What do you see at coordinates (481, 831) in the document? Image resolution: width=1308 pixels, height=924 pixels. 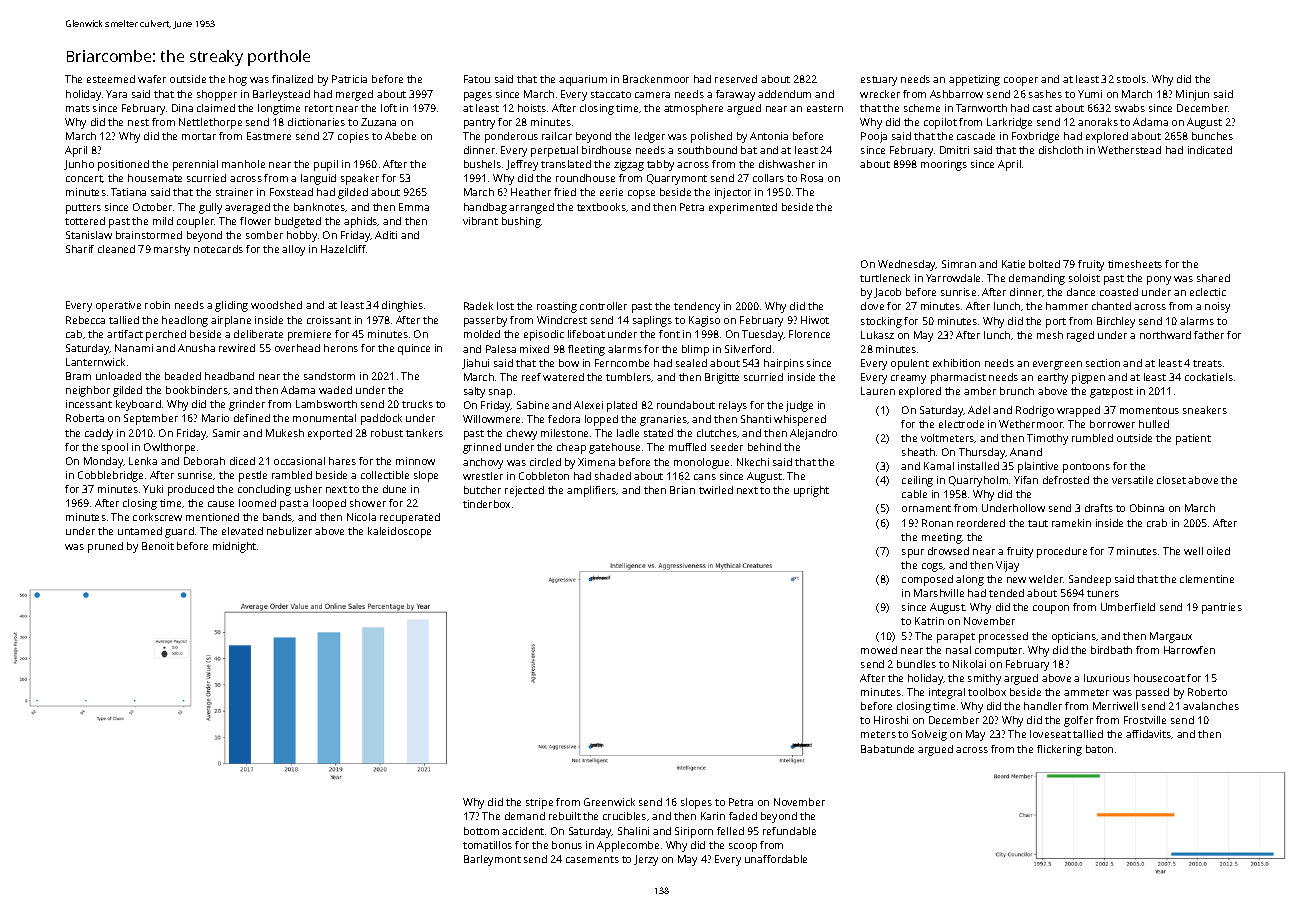 I see `bottom` at bounding box center [481, 831].
